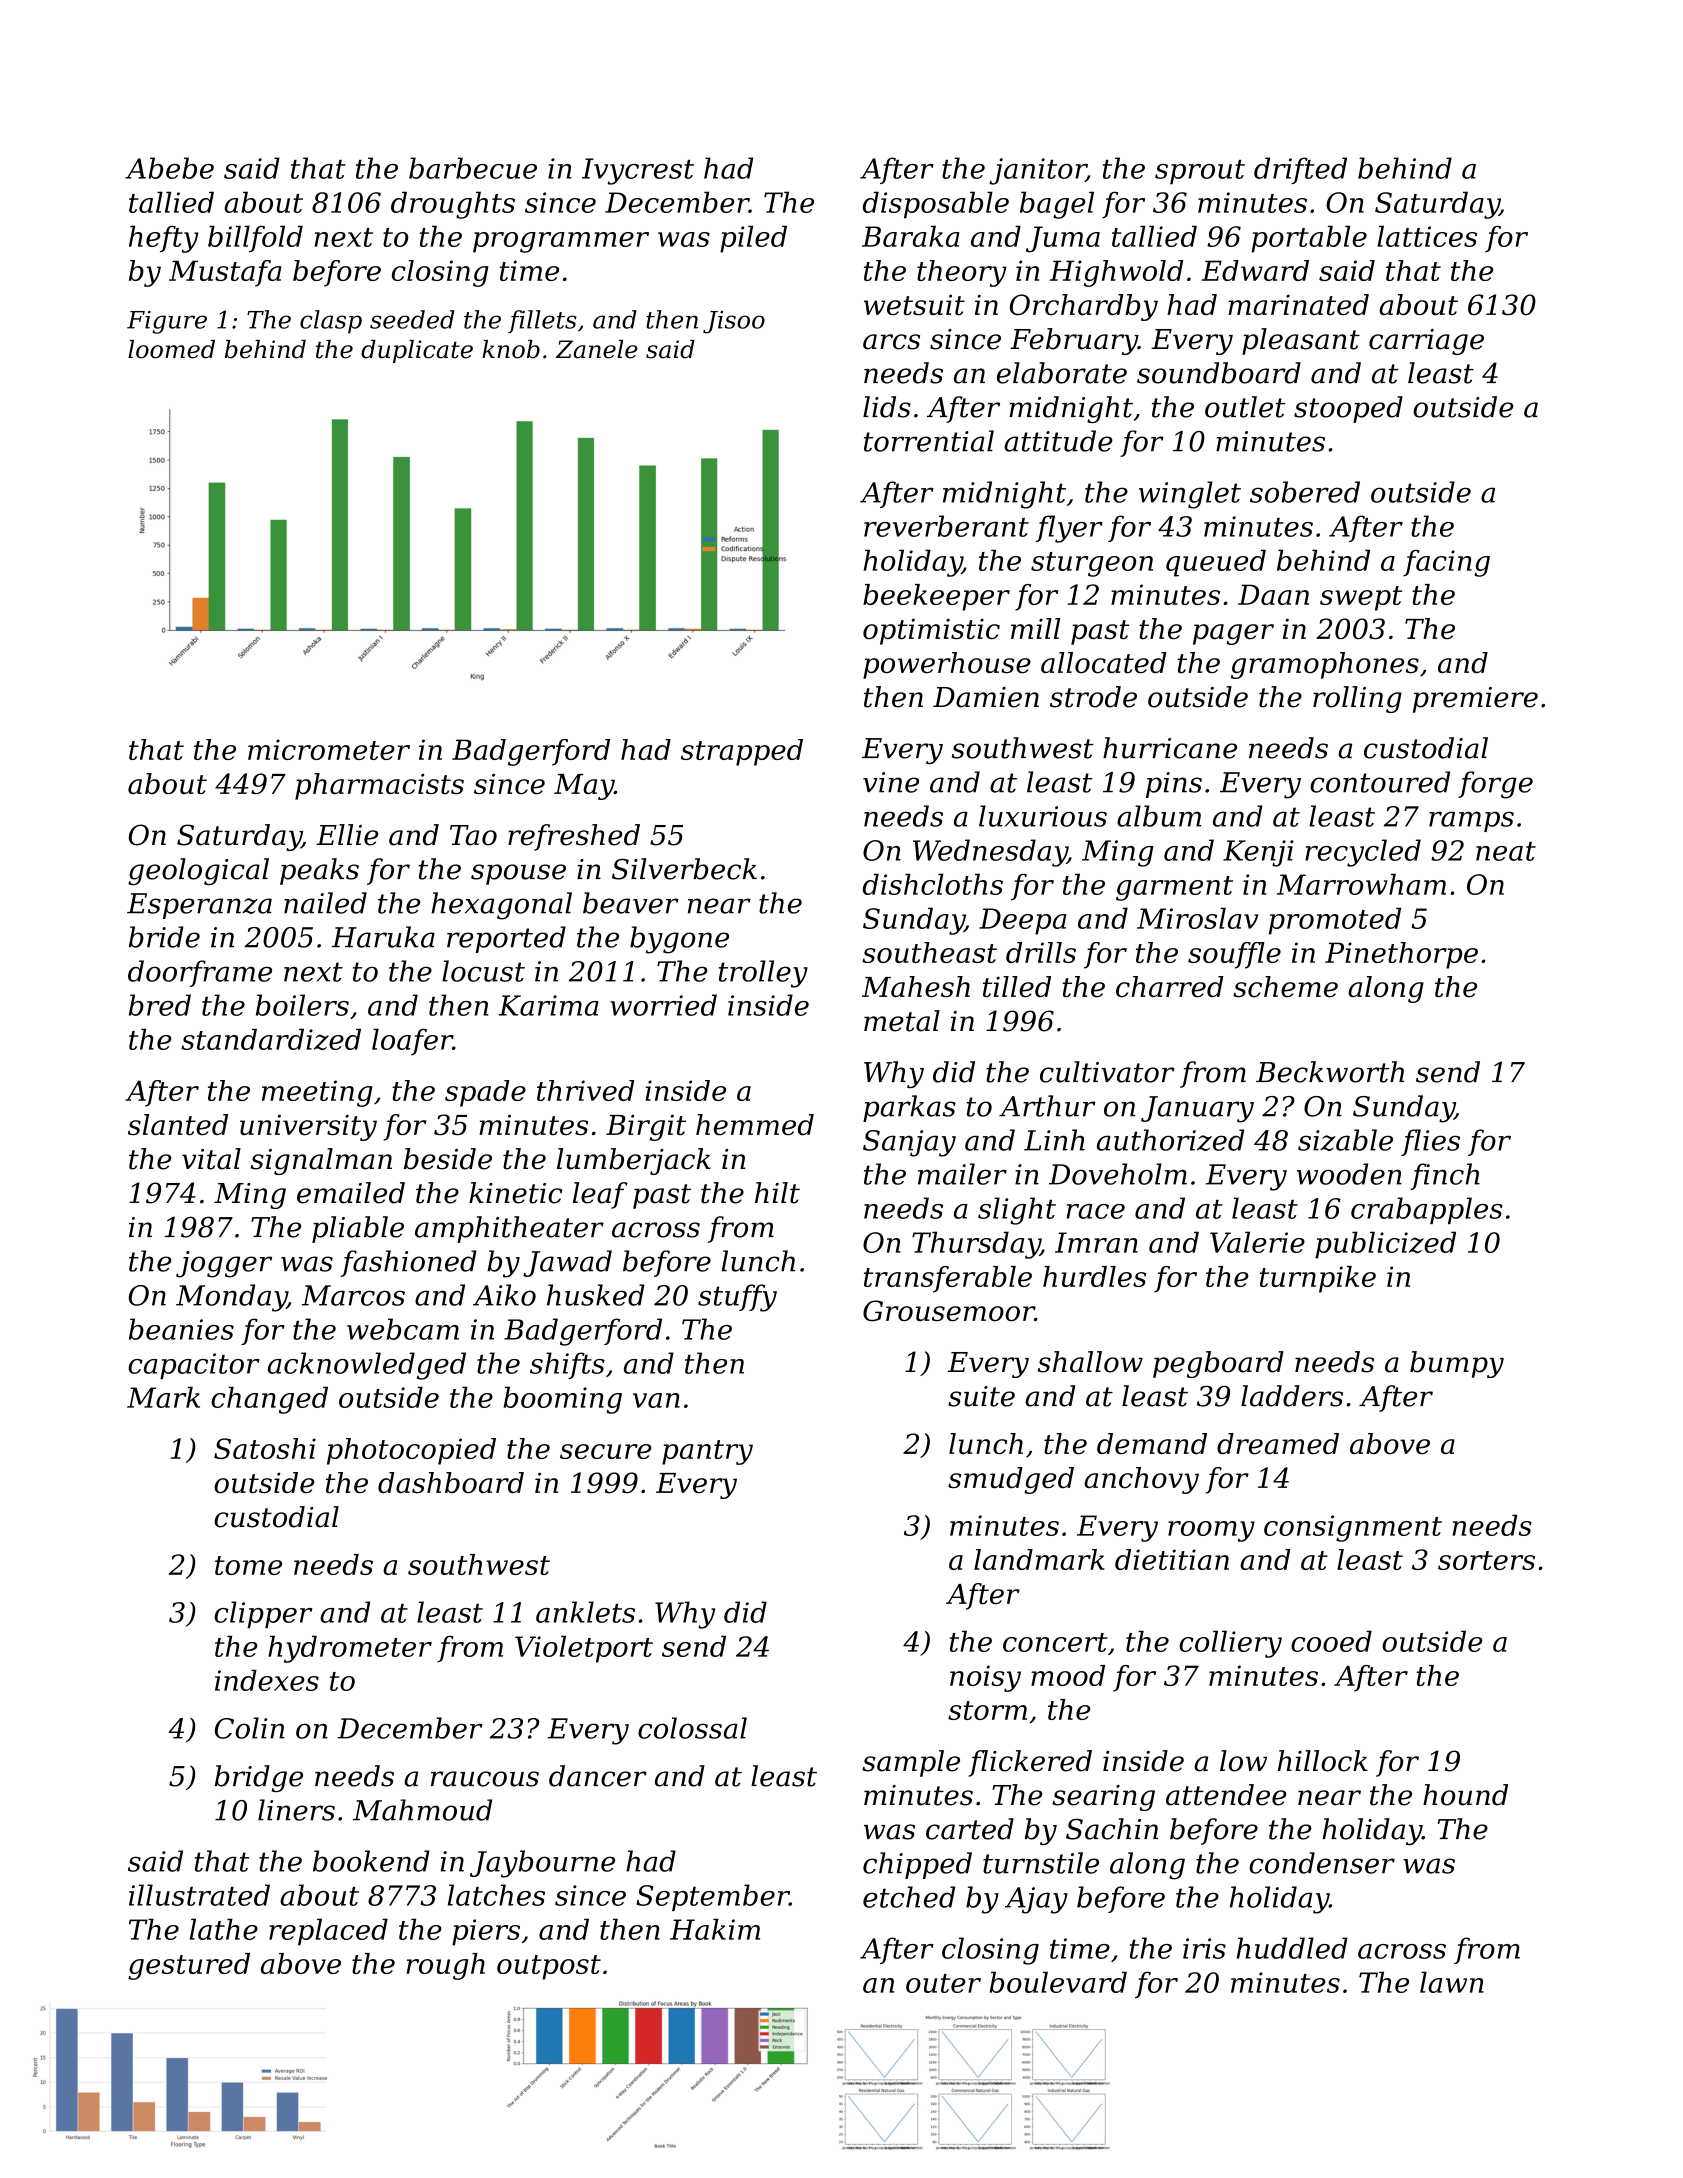 The image size is (1683, 2178). What do you see at coordinates (1506, 851) in the document?
I see `neat` at bounding box center [1506, 851].
